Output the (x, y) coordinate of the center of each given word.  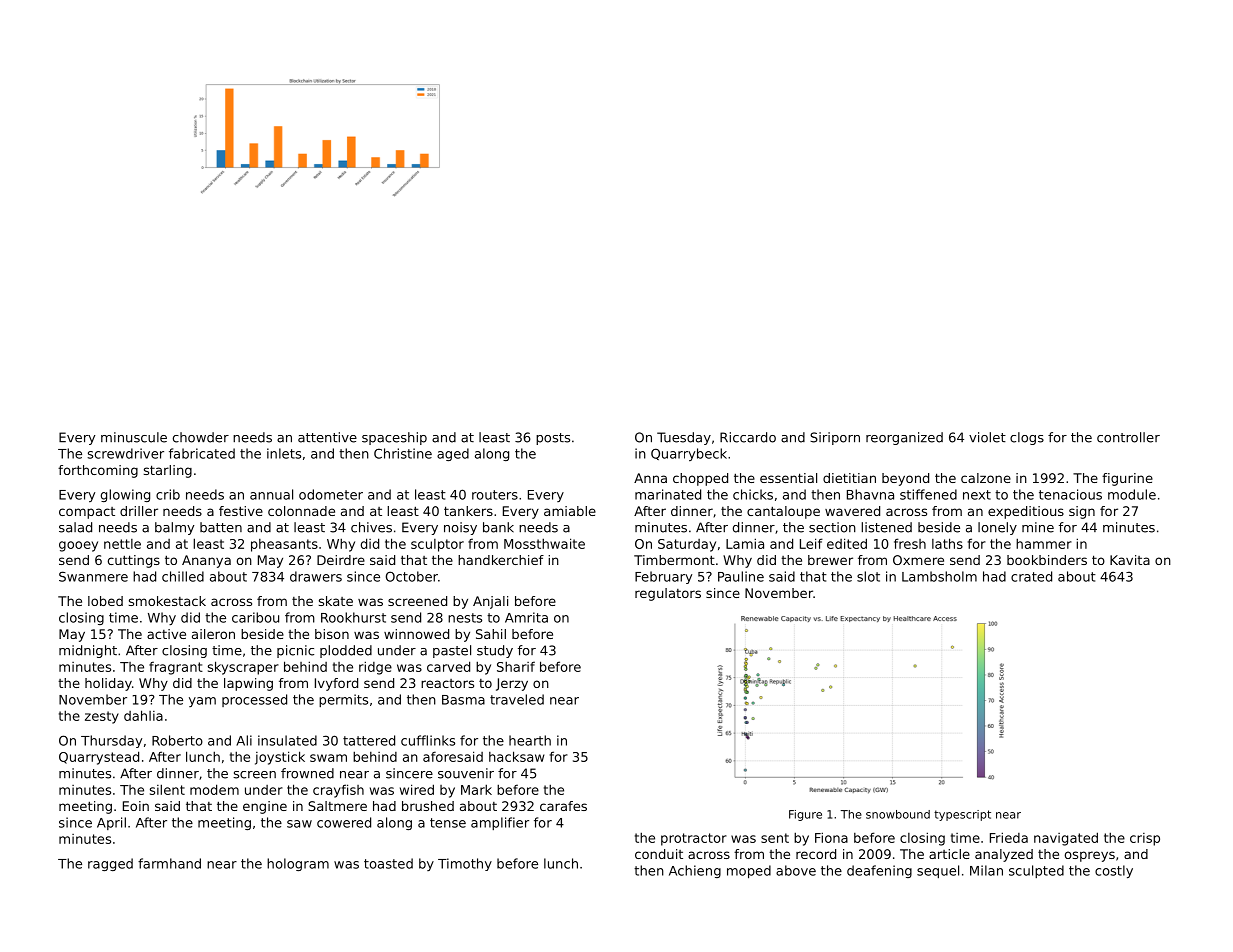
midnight (88, 651)
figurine (1127, 479)
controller (1128, 437)
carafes (563, 806)
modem (214, 789)
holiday (108, 684)
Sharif (516, 666)
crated (1031, 576)
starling (168, 471)
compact (87, 513)
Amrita (526, 617)
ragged (110, 864)
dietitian (849, 478)
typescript (962, 815)
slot (868, 576)
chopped (700, 479)
